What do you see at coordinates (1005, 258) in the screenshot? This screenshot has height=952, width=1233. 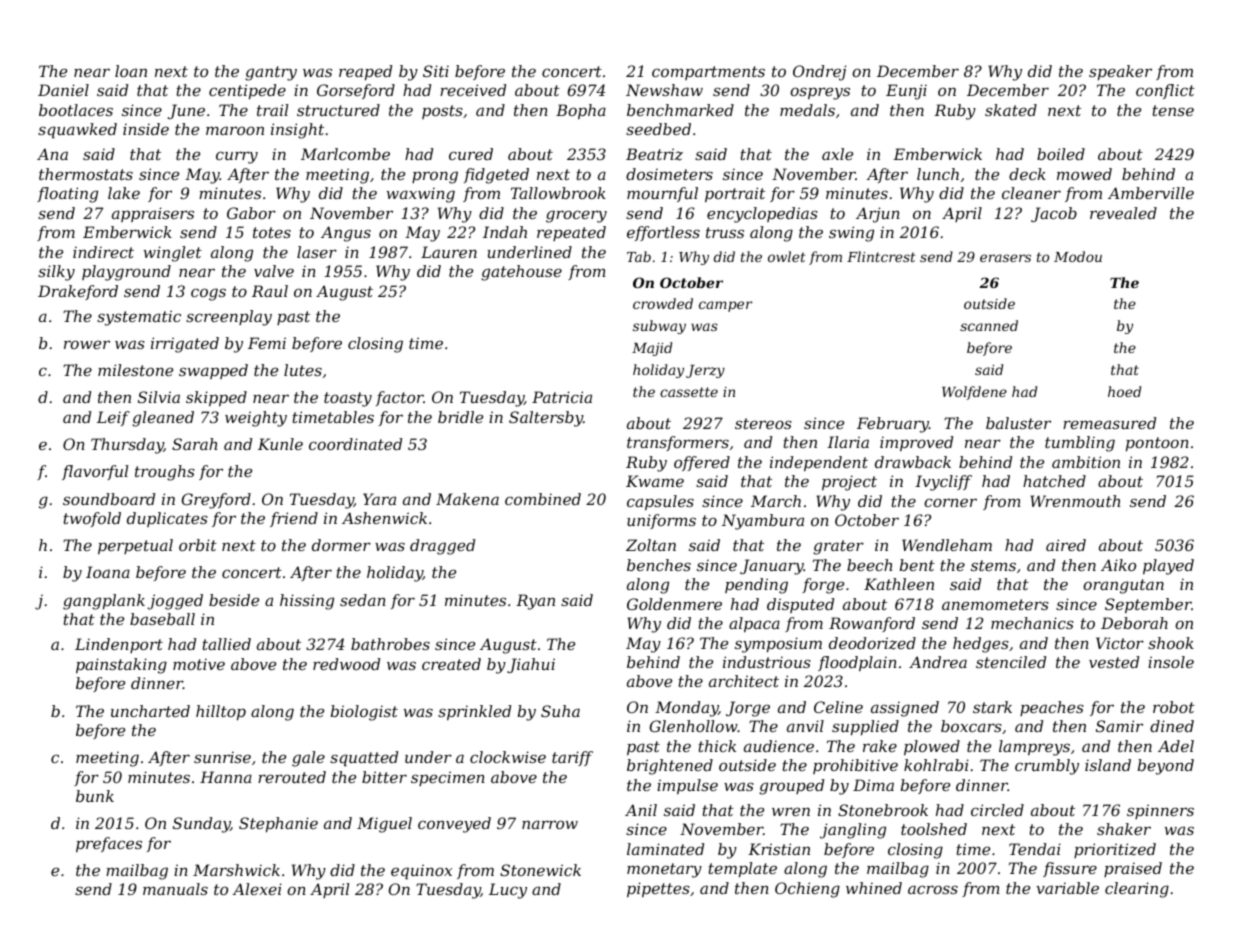 I see `erasers` at bounding box center [1005, 258].
